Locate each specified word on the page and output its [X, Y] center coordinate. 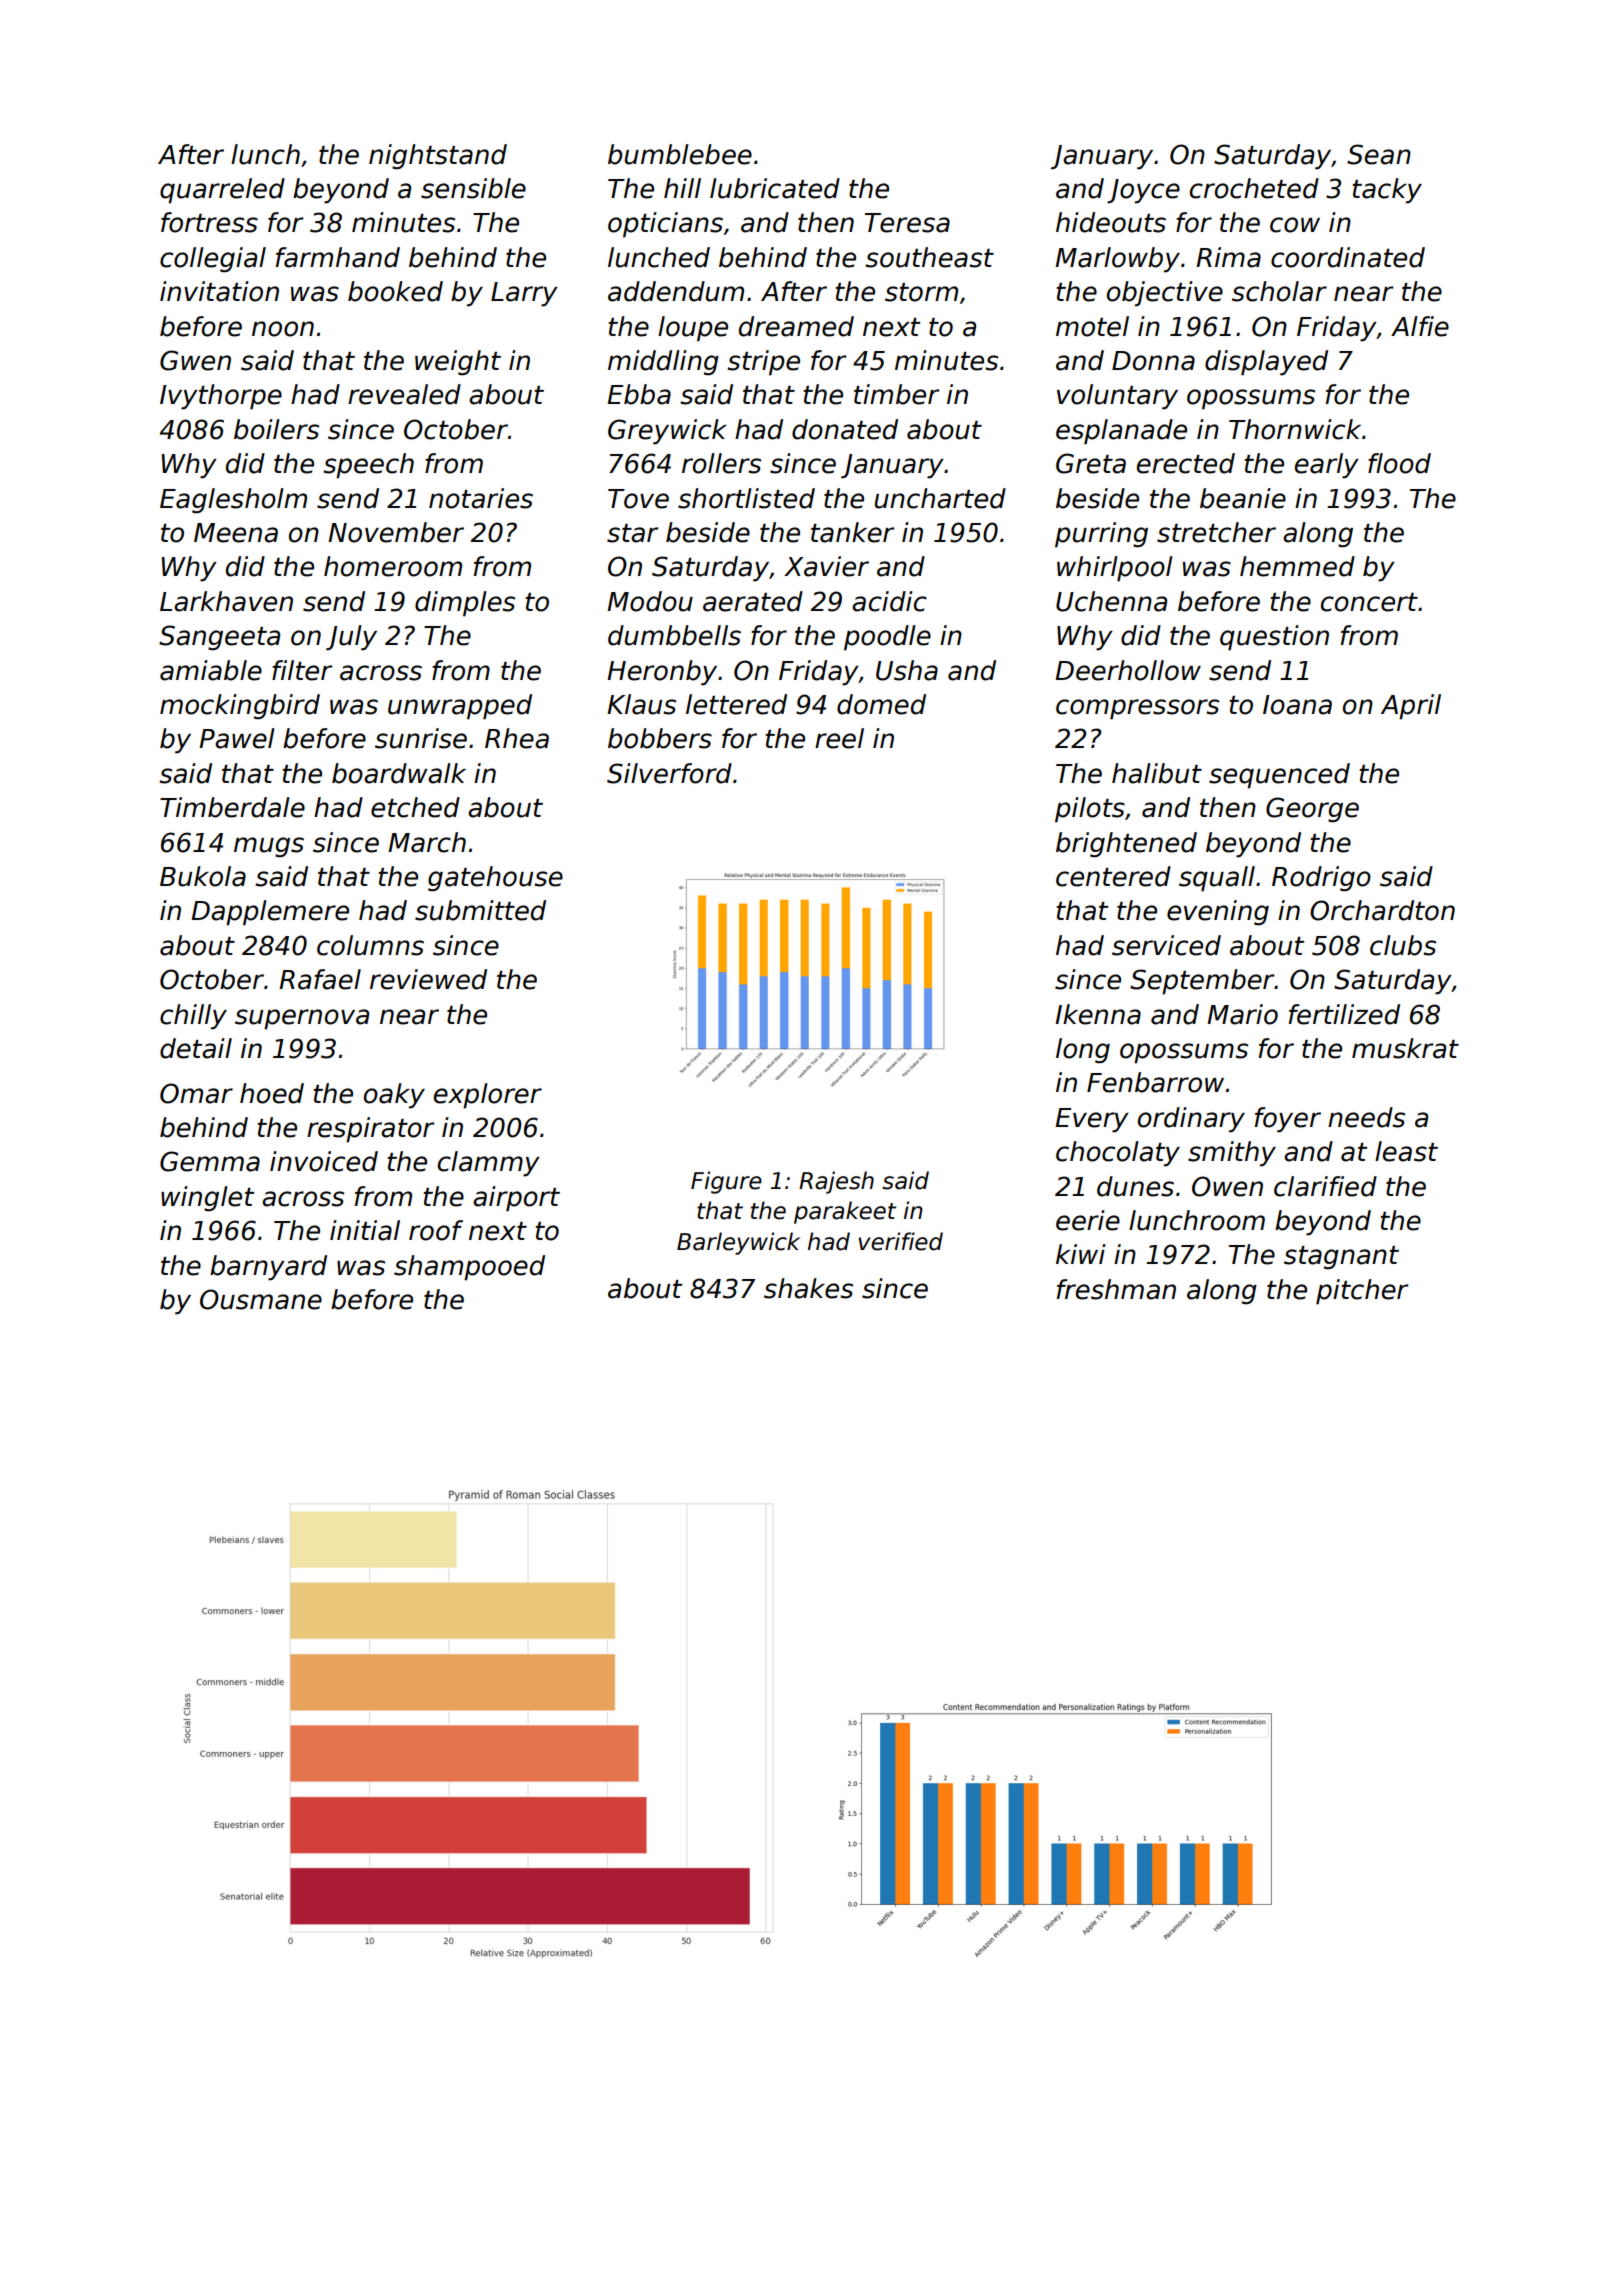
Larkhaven [226, 601]
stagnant [1341, 1258]
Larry [524, 294]
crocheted [1254, 188]
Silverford [669, 773]
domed [881, 704]
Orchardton [1382, 910]
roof [436, 1230]
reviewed [428, 979]
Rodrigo [1321, 879]
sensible [473, 188]
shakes [808, 1288]
